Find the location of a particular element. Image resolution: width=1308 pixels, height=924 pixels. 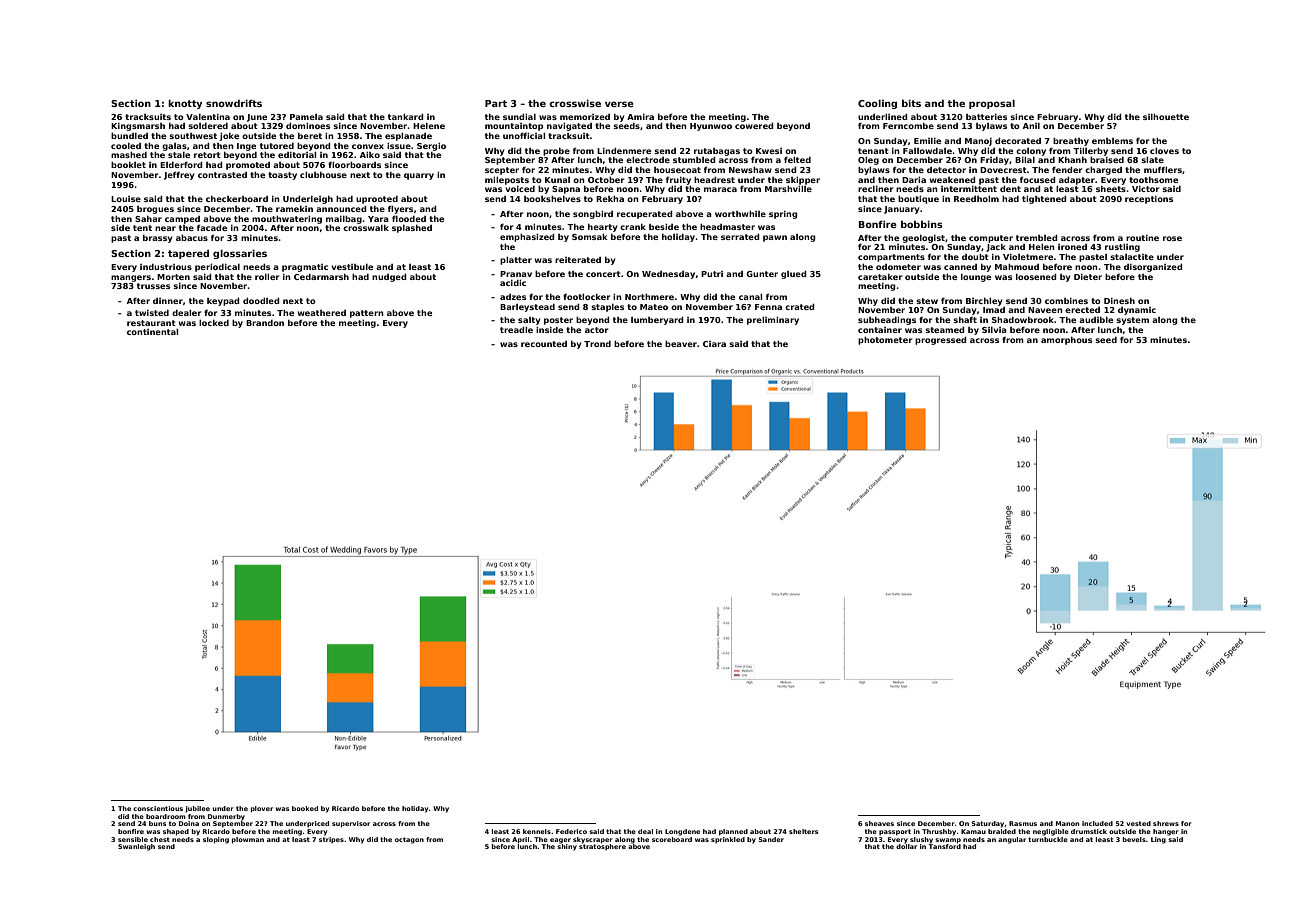

sloping is located at coordinates (216, 840).
